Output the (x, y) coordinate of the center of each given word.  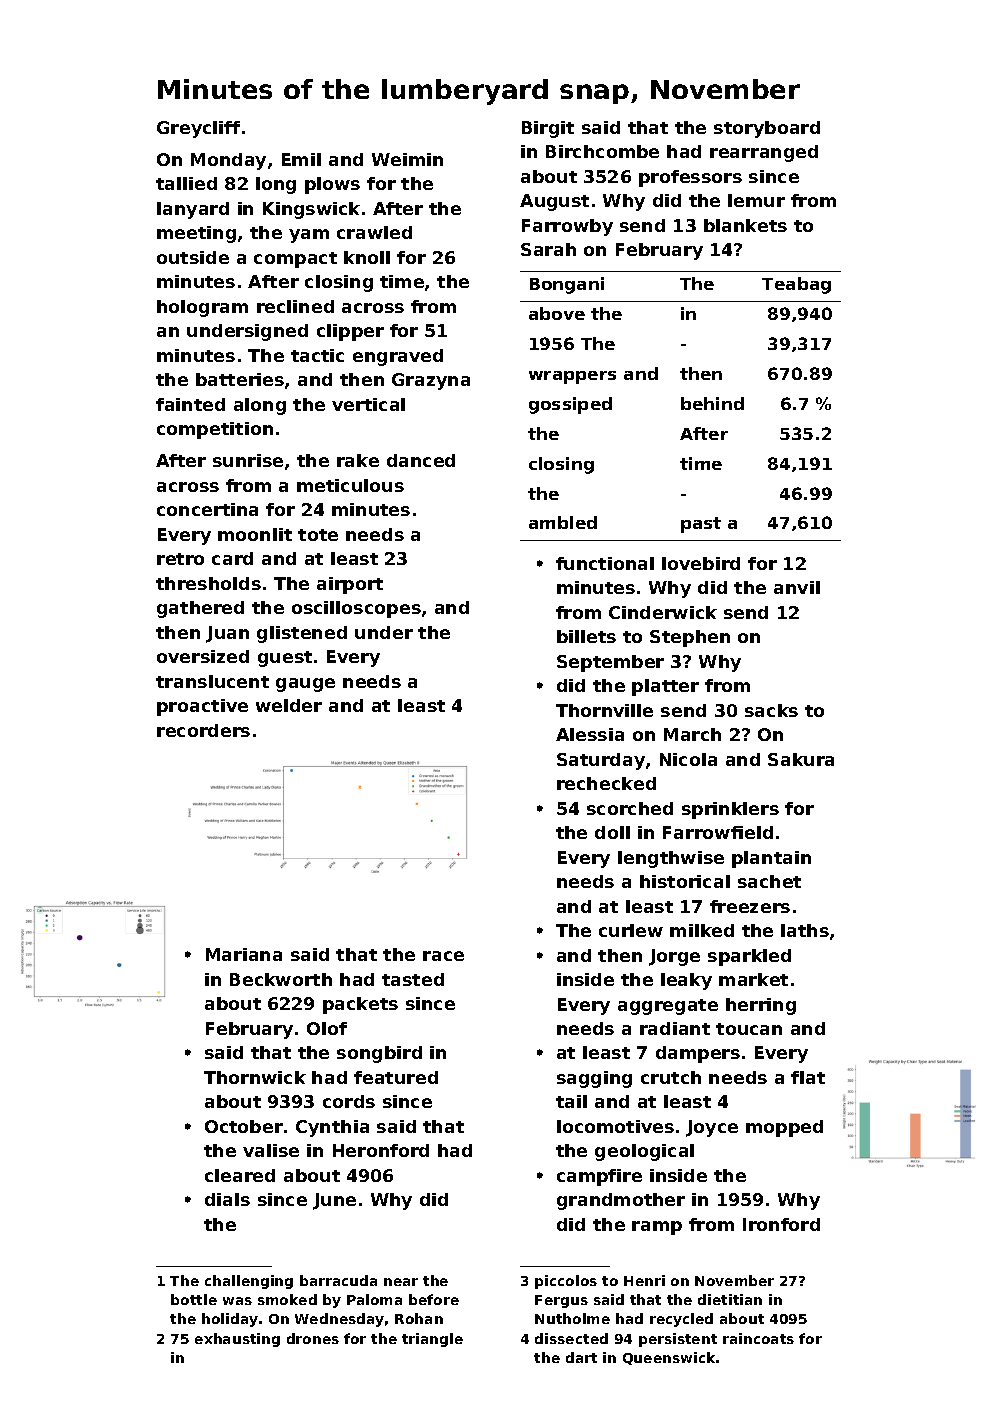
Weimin (407, 159)
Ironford (781, 1224)
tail (571, 1101)
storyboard (767, 129)
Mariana (244, 954)
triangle (432, 1340)
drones (313, 1338)
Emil (301, 159)
